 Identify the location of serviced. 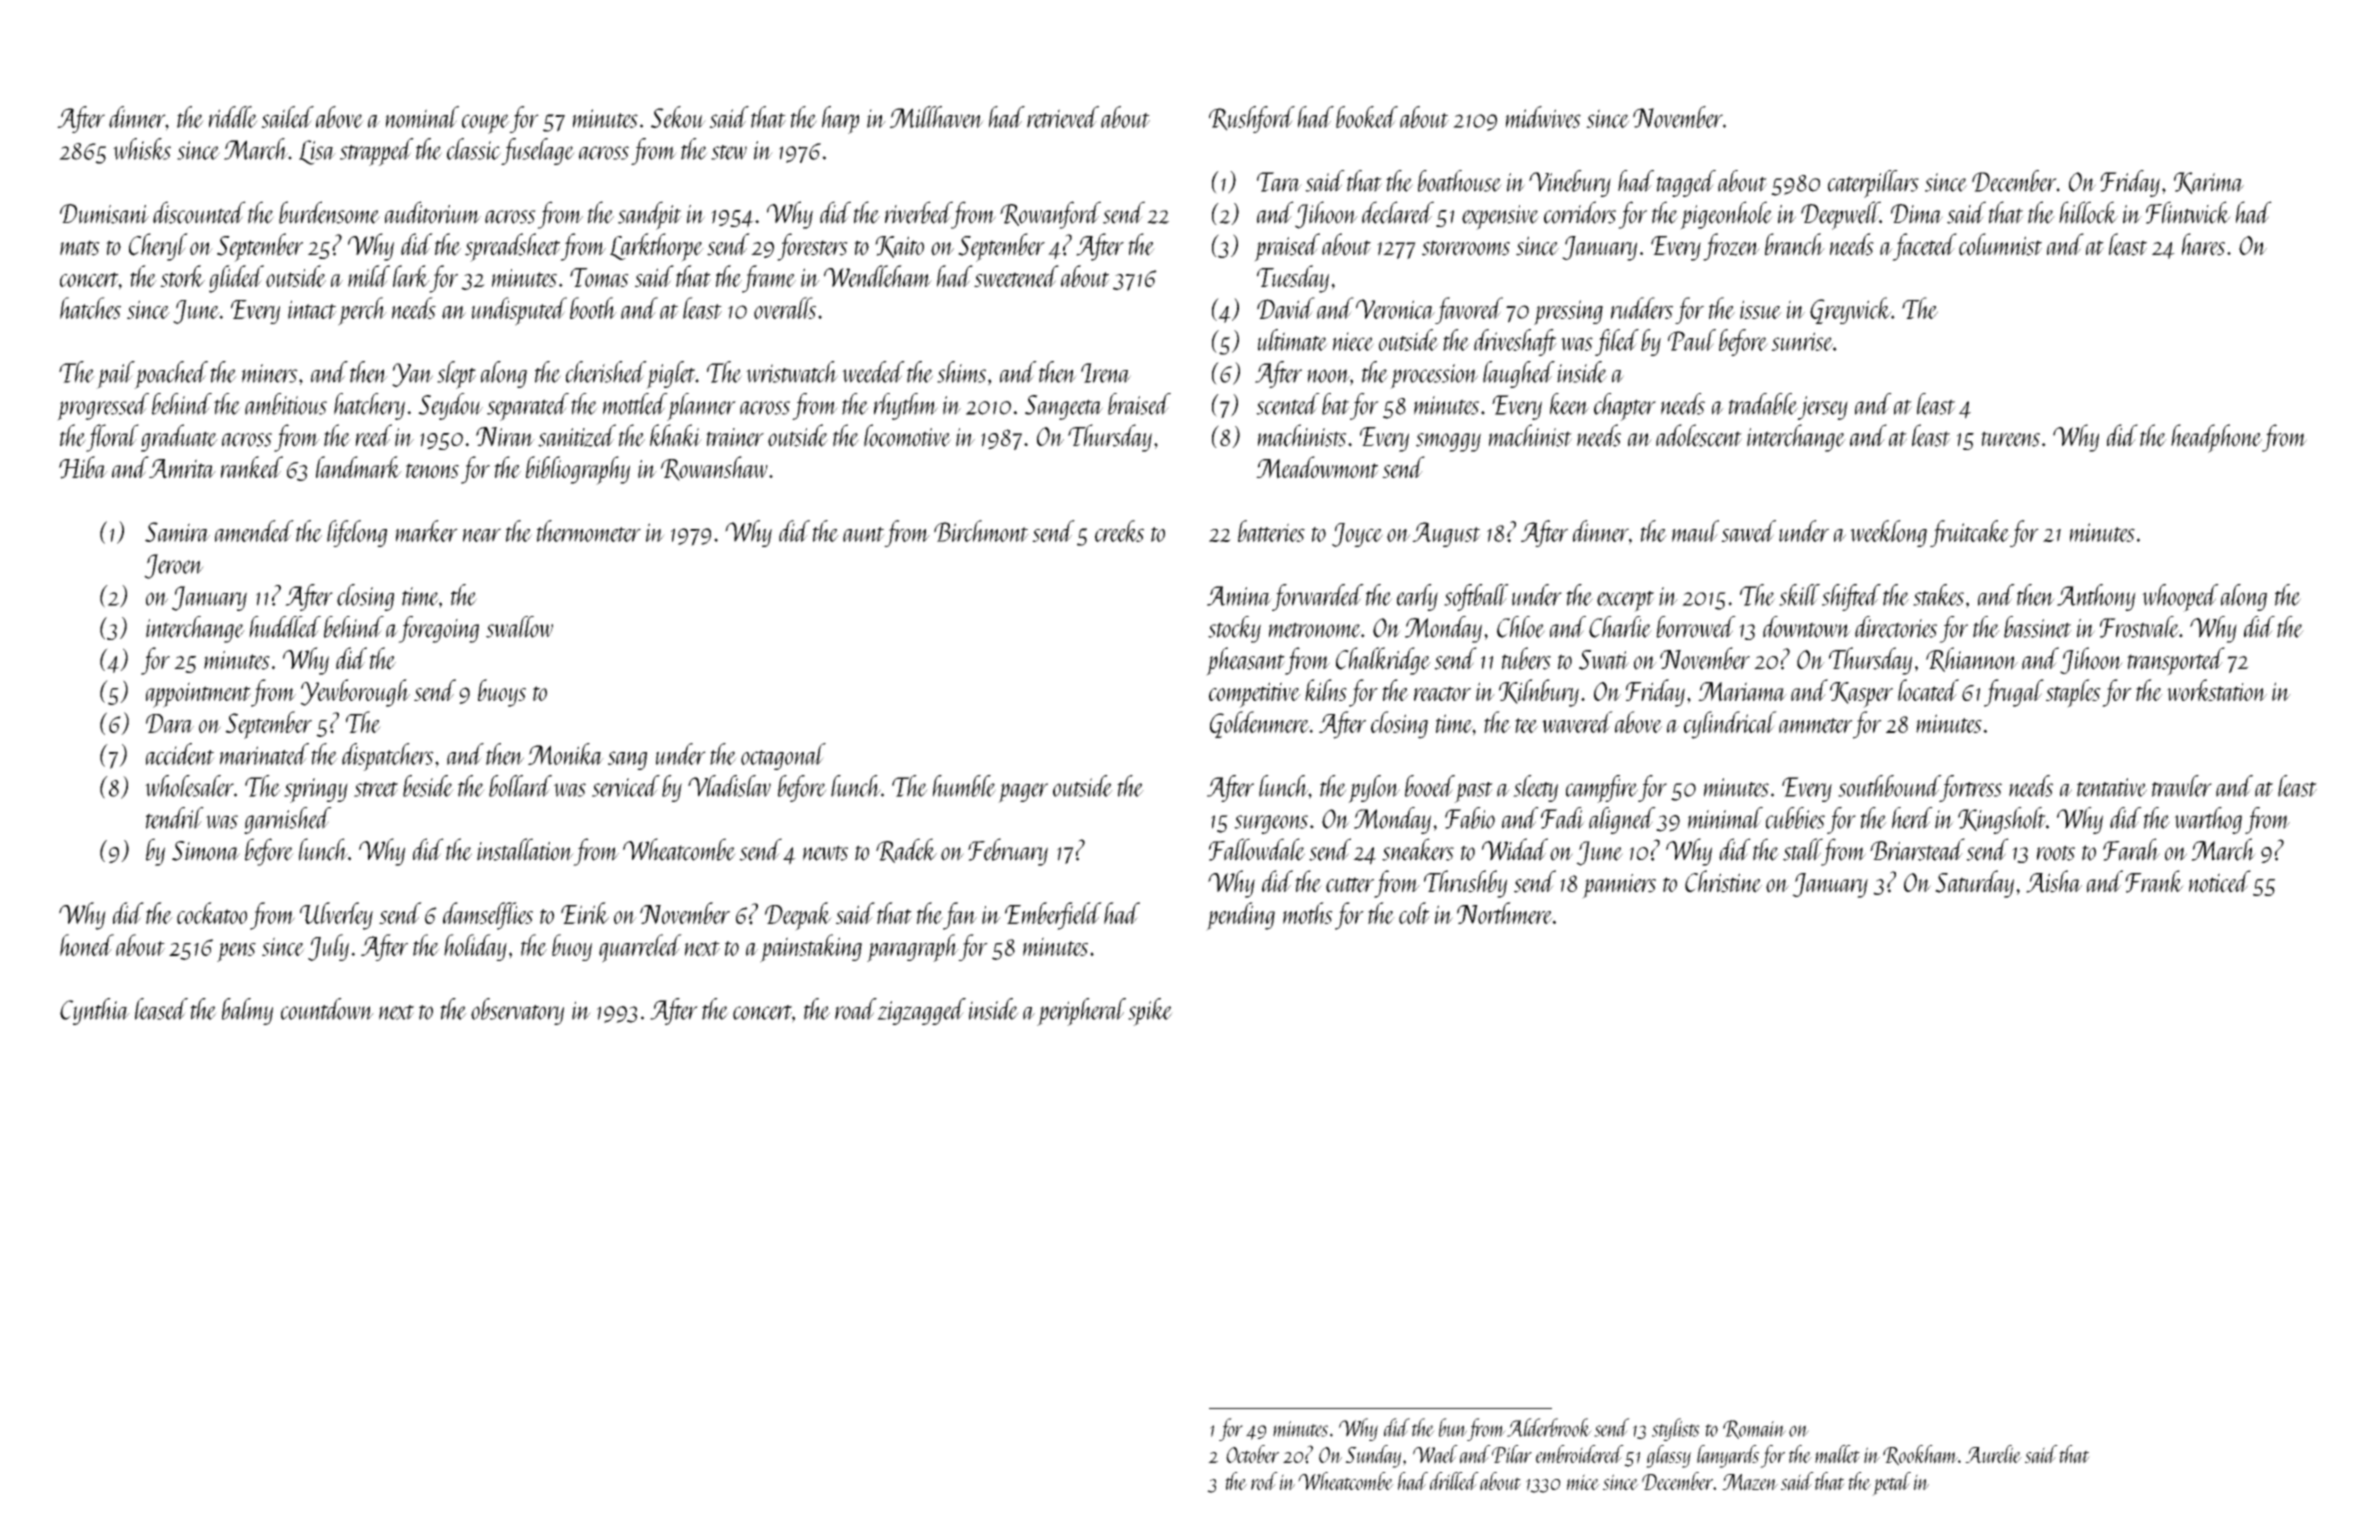
(626, 786).
